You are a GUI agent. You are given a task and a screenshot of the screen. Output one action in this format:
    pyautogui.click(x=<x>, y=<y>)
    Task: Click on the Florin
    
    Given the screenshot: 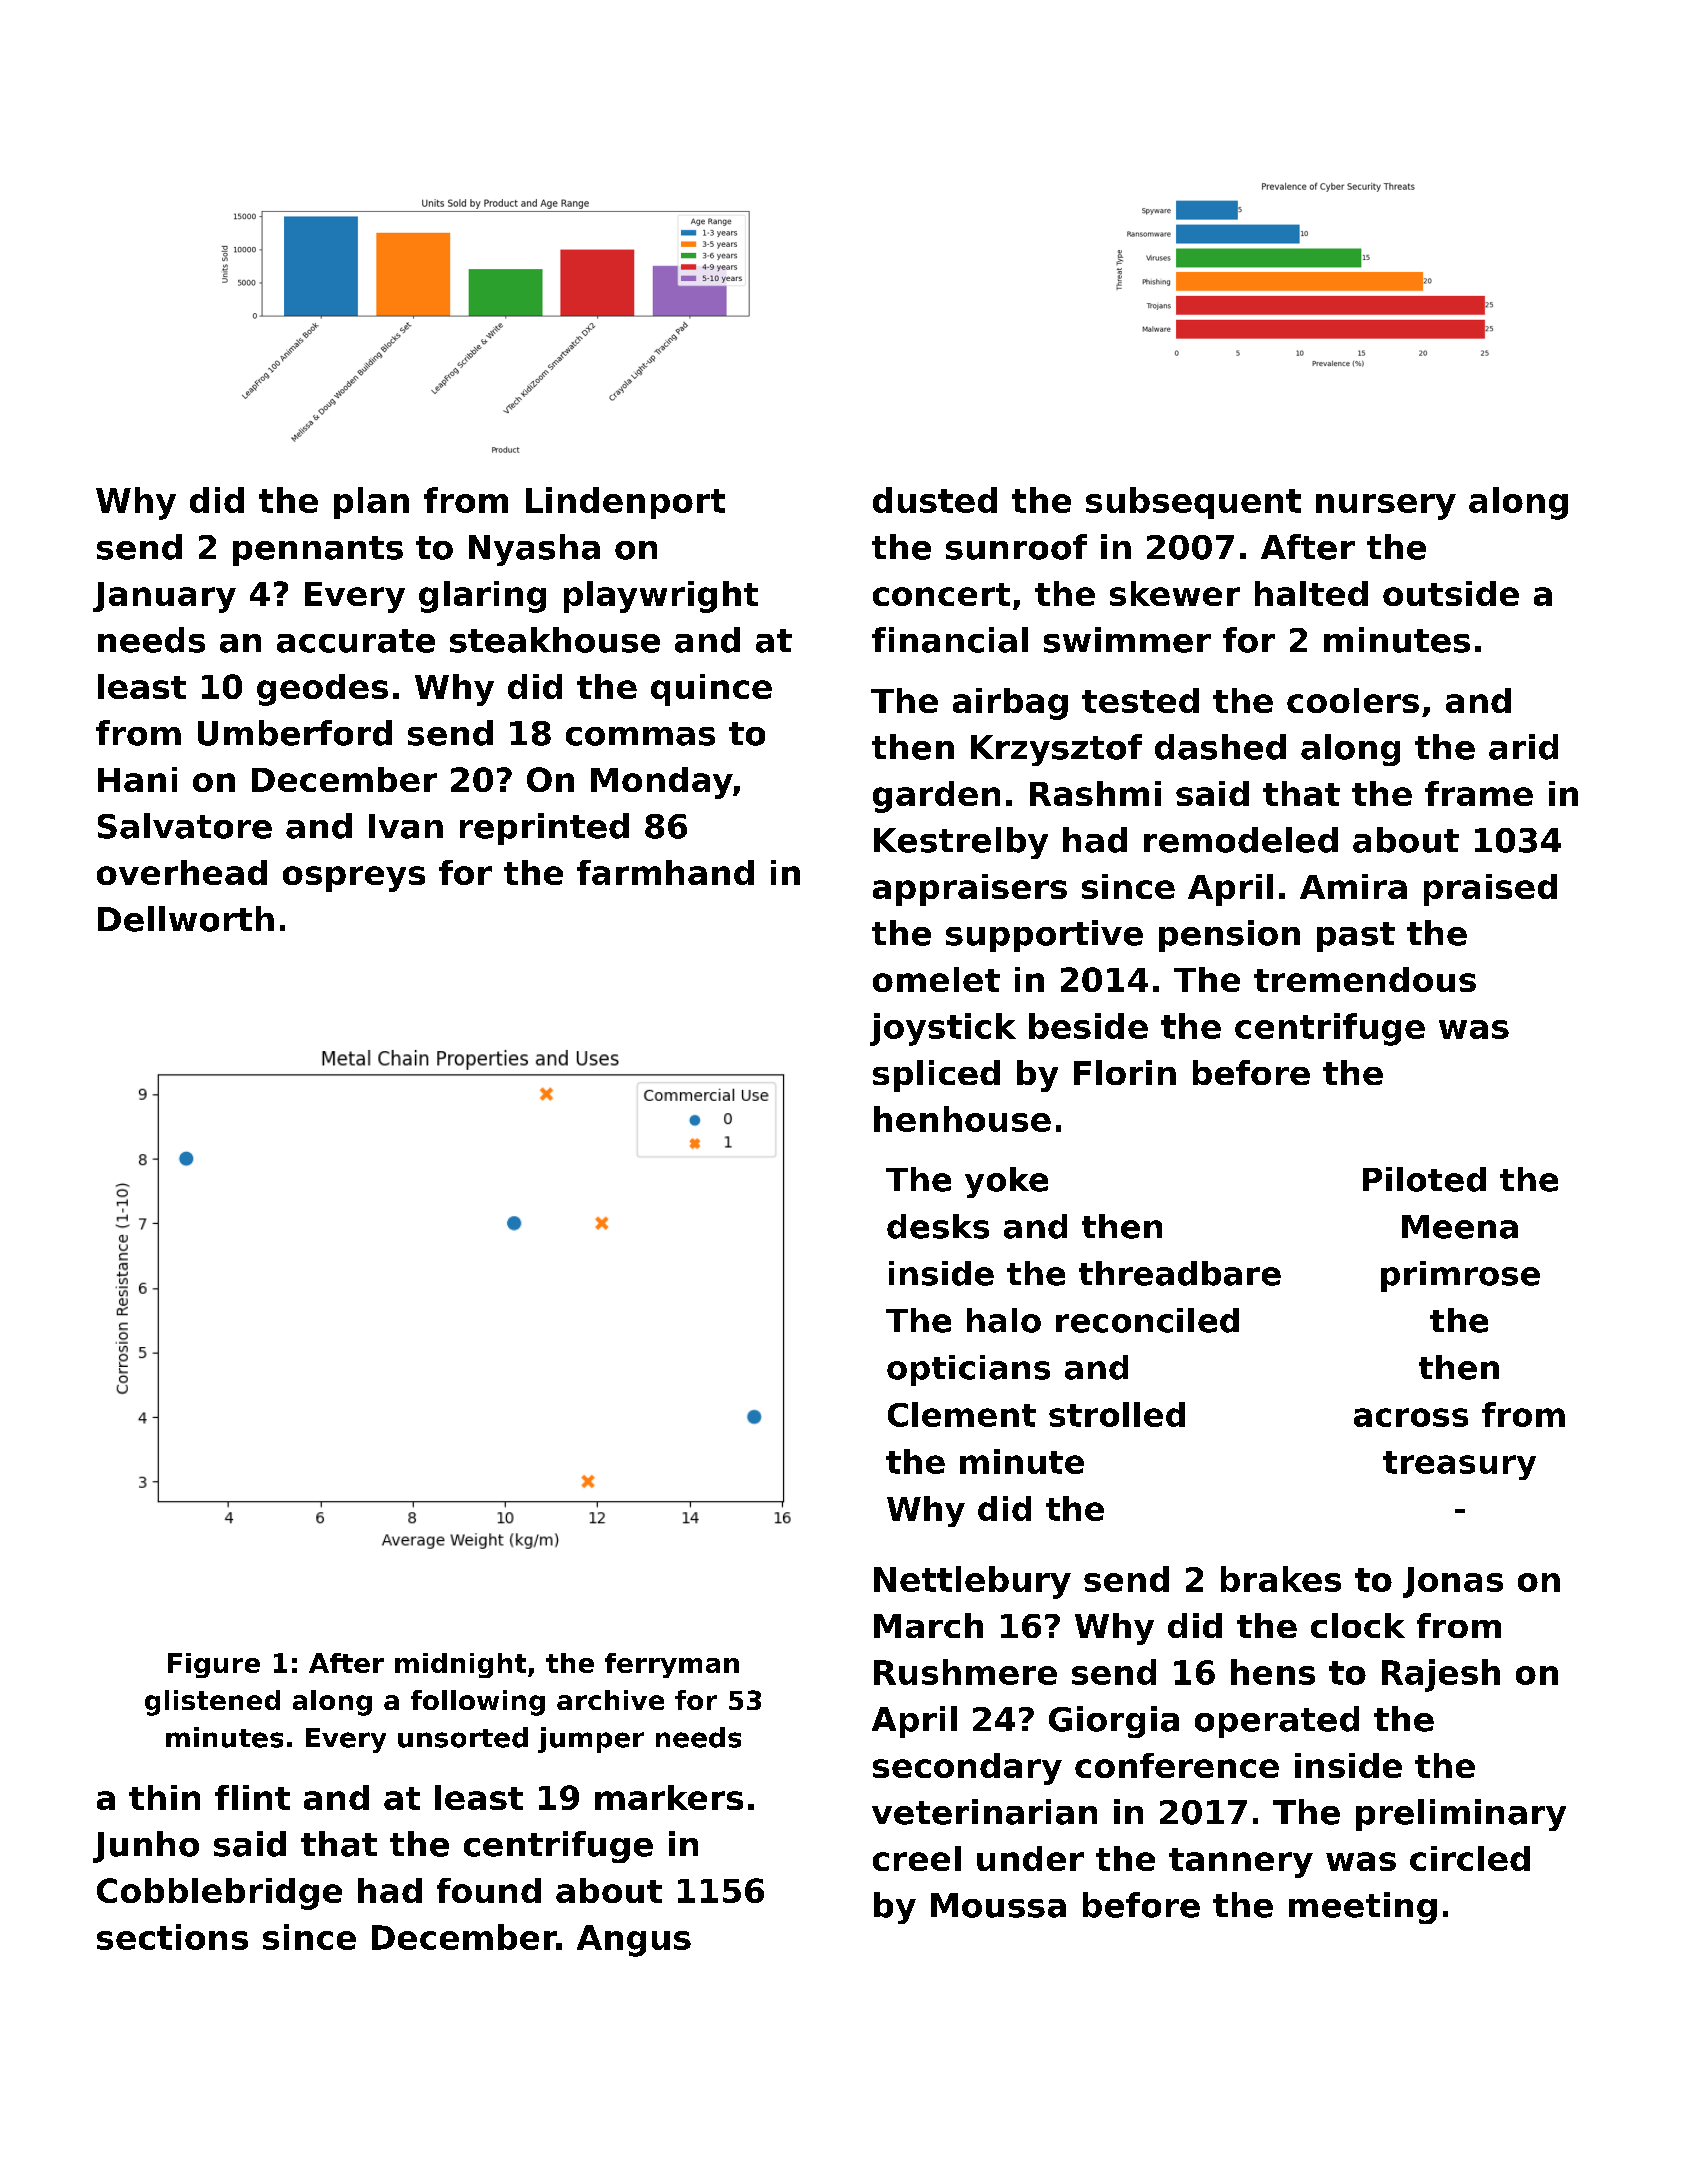 What is the action you would take?
    pyautogui.click(x=1125, y=1072)
